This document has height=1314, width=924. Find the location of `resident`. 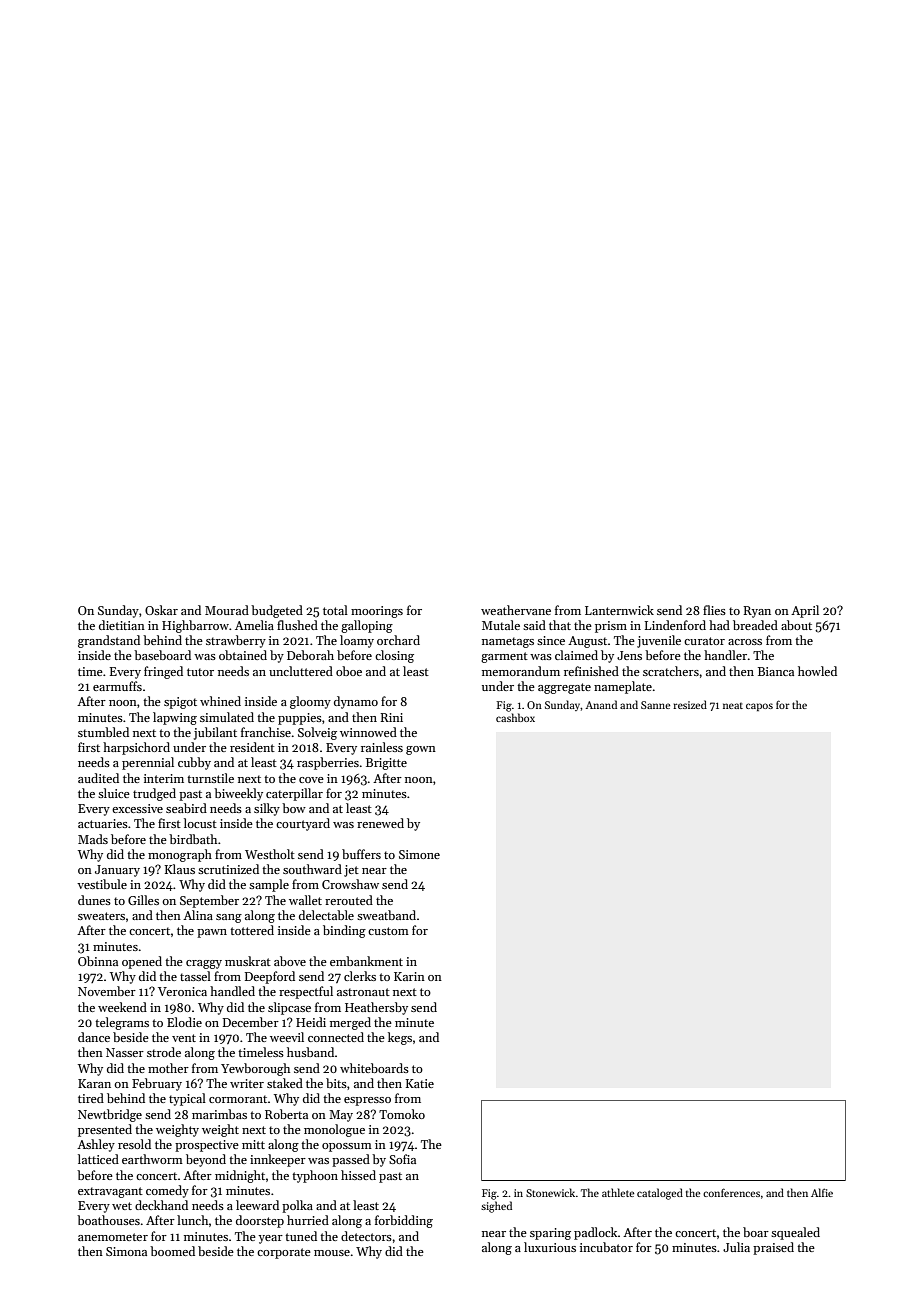

resident is located at coordinates (252, 747).
